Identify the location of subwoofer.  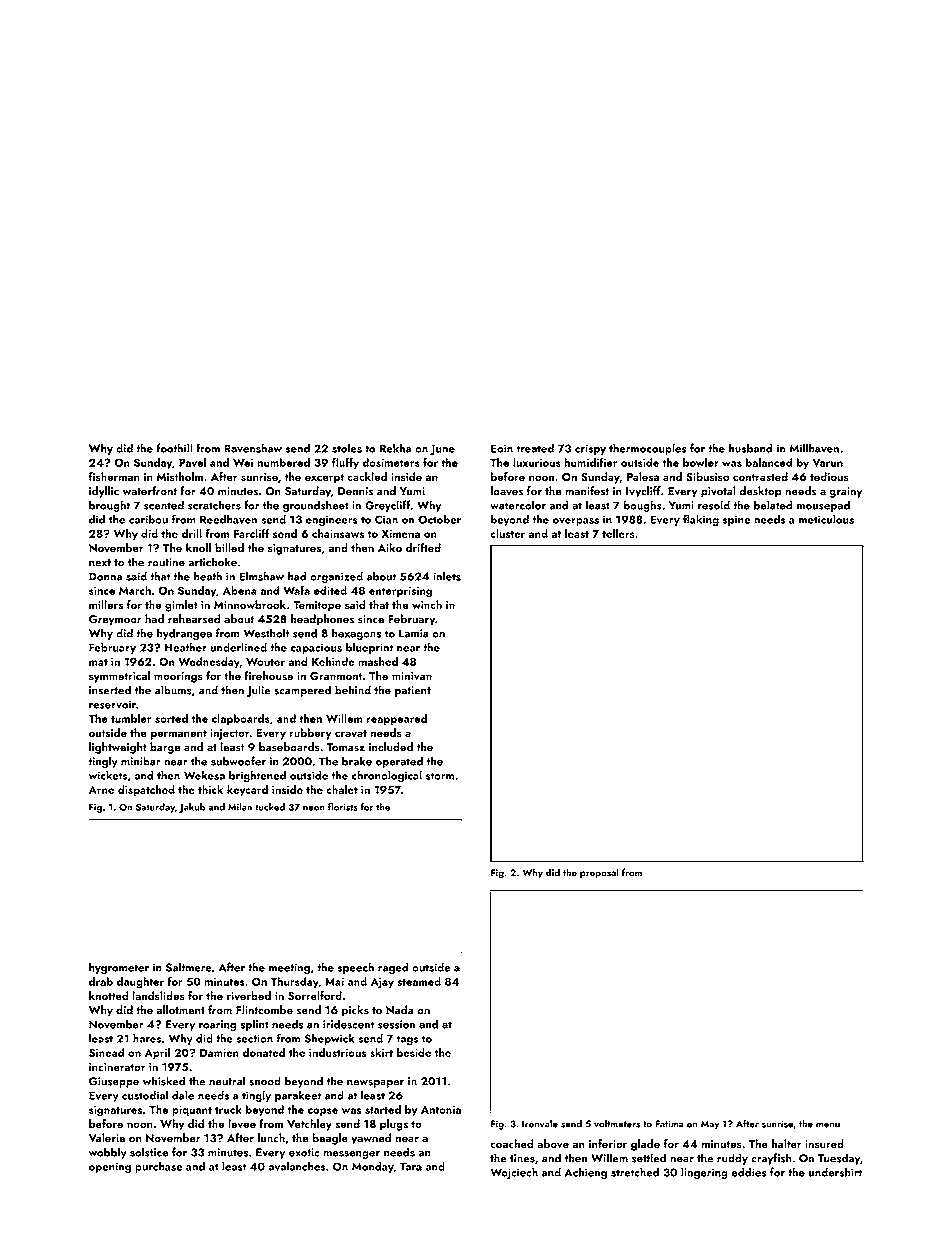
(238, 761).
